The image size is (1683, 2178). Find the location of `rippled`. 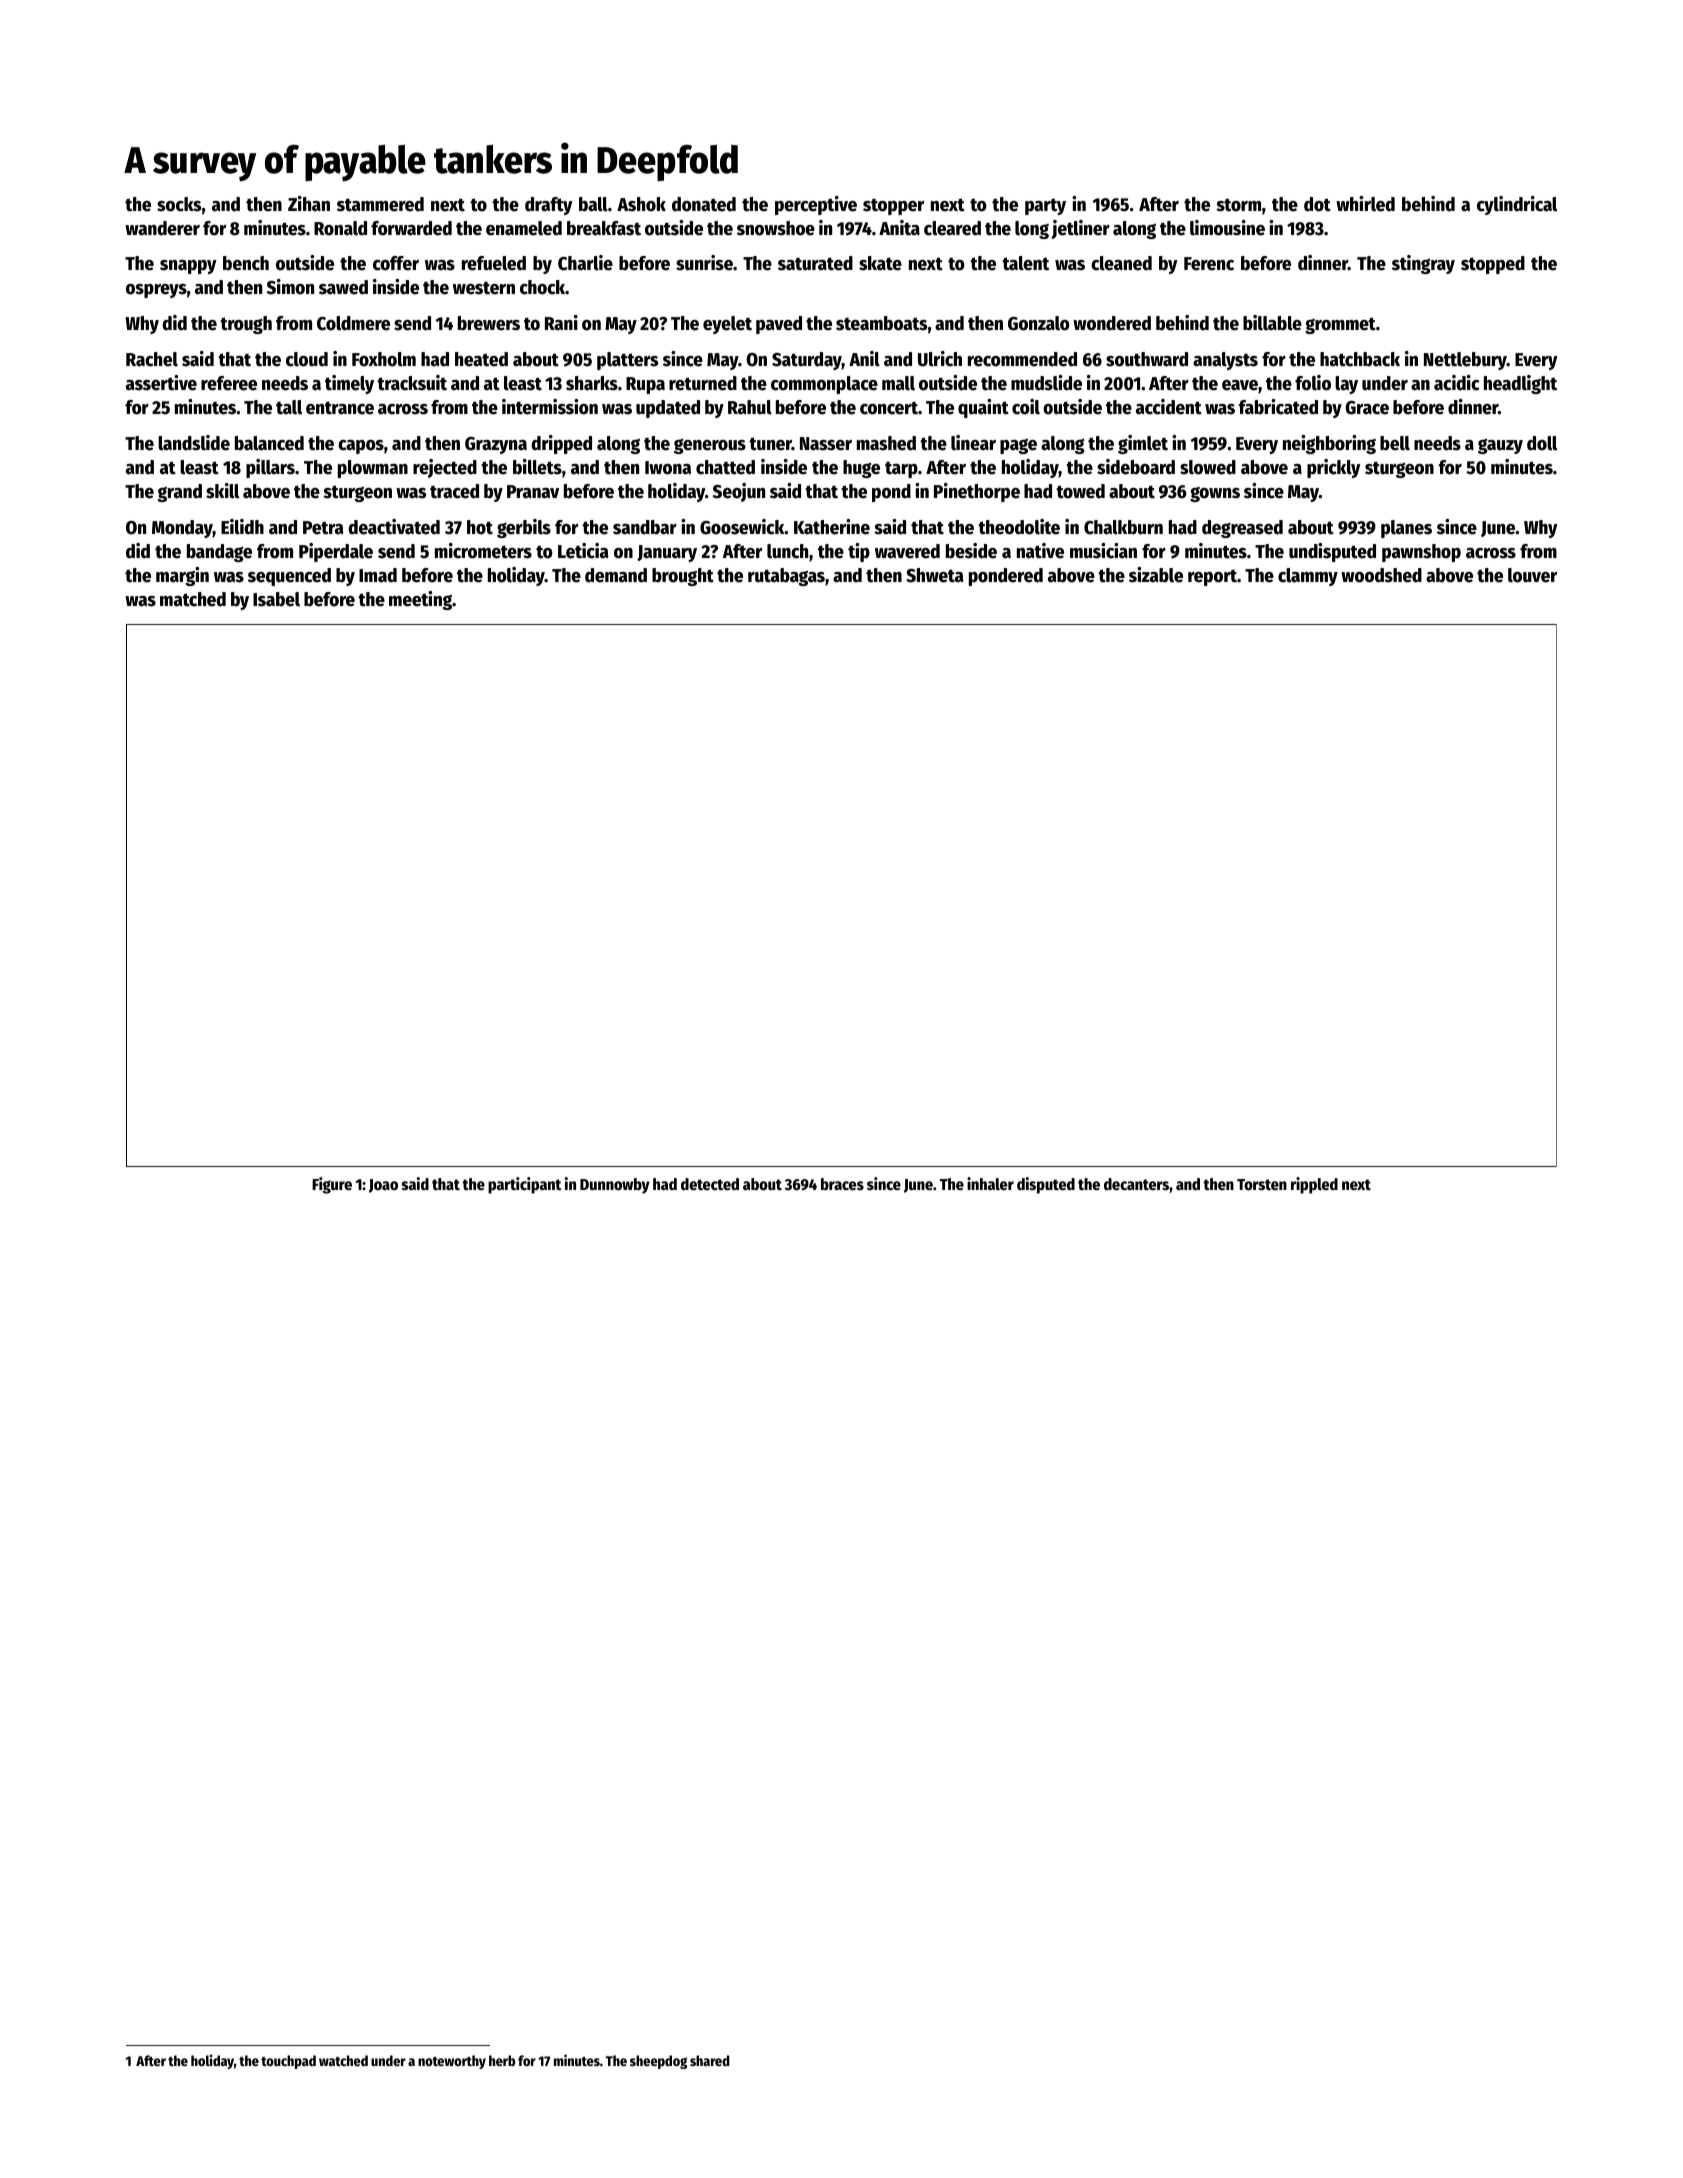

rippled is located at coordinates (1314, 1185).
